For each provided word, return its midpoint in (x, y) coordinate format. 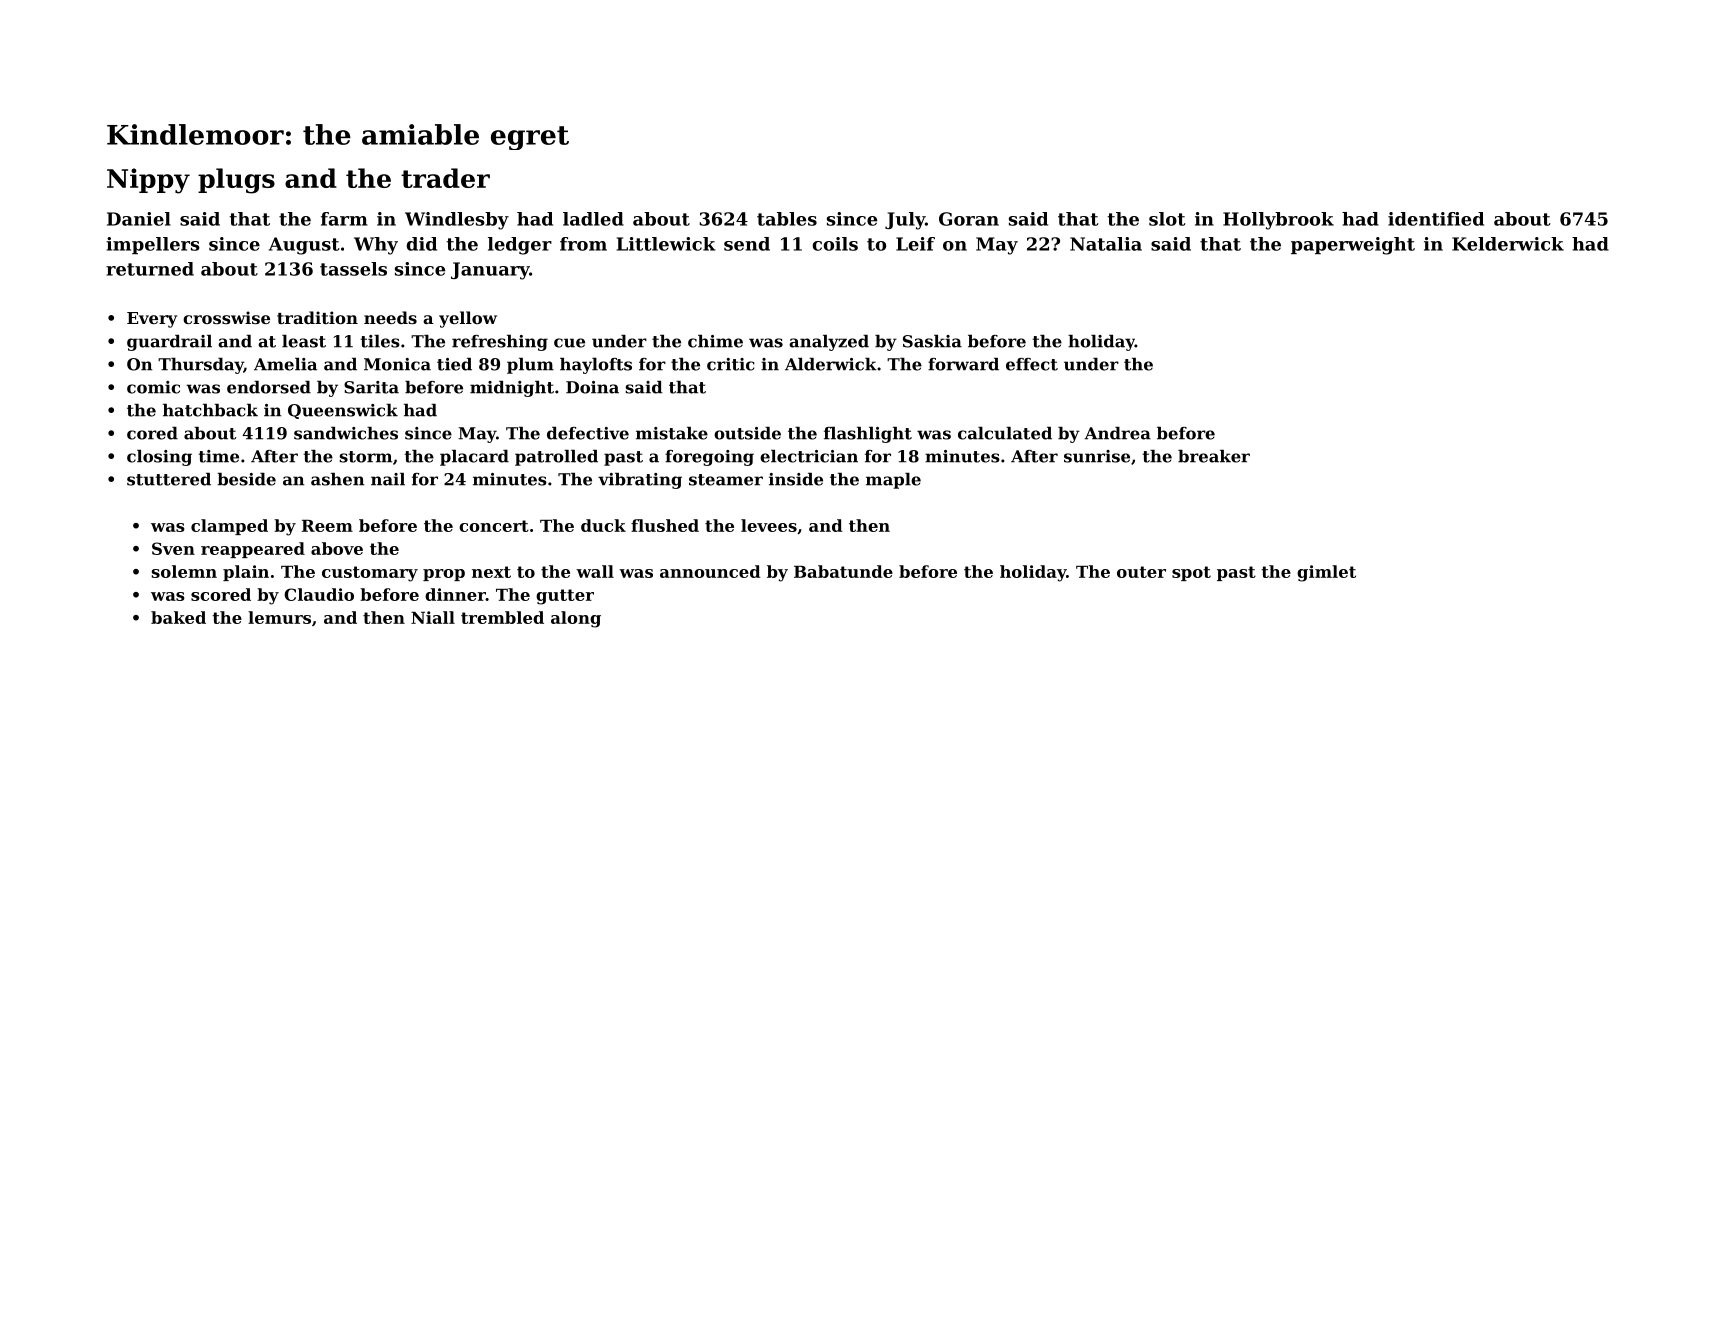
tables (787, 219)
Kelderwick (1508, 244)
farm (344, 219)
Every (152, 320)
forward (963, 364)
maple (893, 481)
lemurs (279, 617)
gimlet (1326, 573)
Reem (327, 526)
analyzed (829, 343)
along (576, 619)
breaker (1214, 456)
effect (1032, 364)
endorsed (269, 387)
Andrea (1117, 433)
